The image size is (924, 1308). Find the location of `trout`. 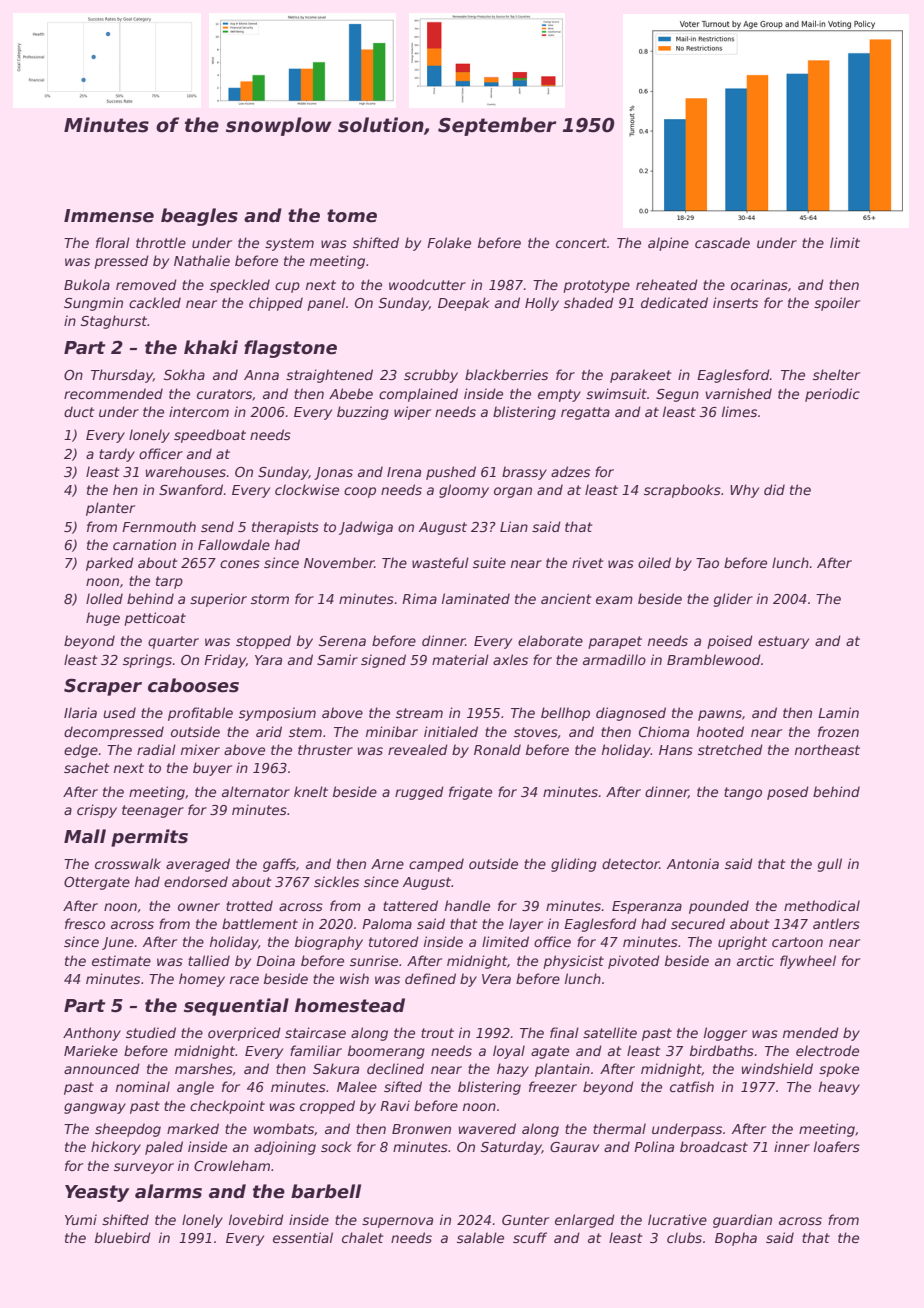

trout is located at coordinates (437, 1033).
